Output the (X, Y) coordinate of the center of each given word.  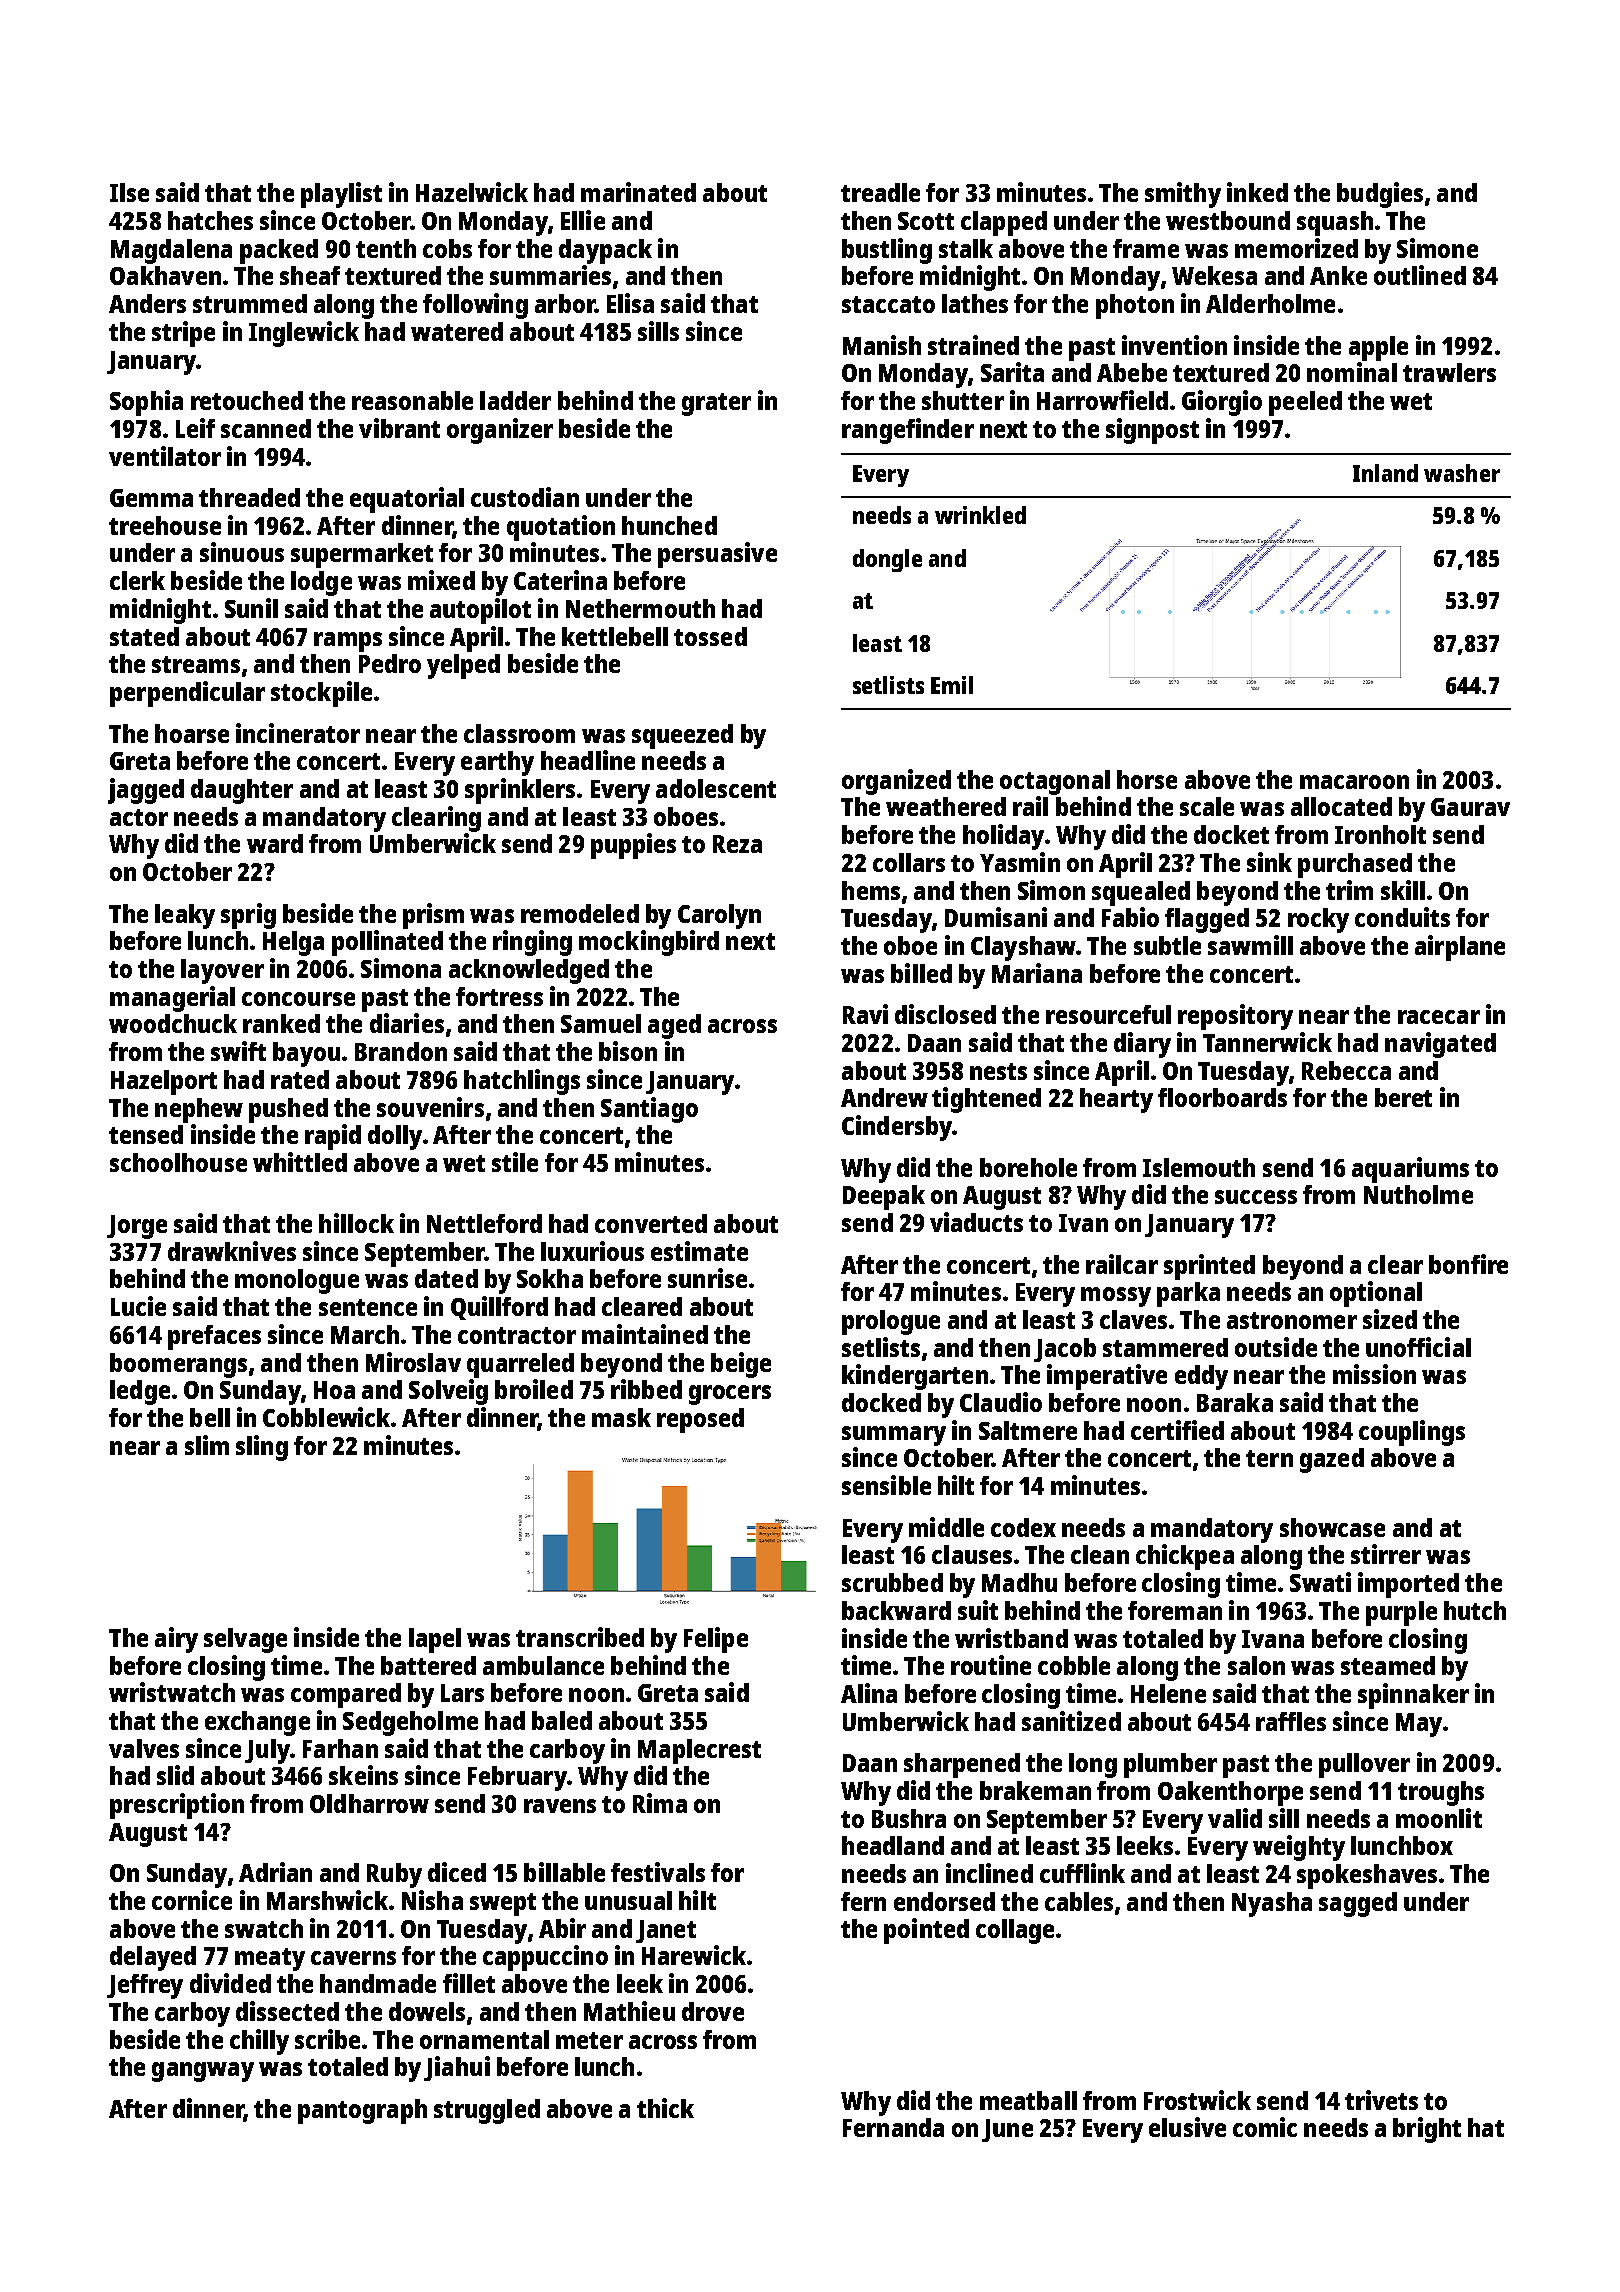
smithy (1183, 195)
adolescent (716, 788)
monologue (297, 1281)
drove (713, 2011)
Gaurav (1470, 807)
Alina (869, 1693)
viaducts (976, 1222)
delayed (153, 1958)
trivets (1381, 2100)
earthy (497, 763)
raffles (1291, 1721)
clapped (1004, 223)
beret (1403, 1097)
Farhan (340, 1748)
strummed (250, 303)
